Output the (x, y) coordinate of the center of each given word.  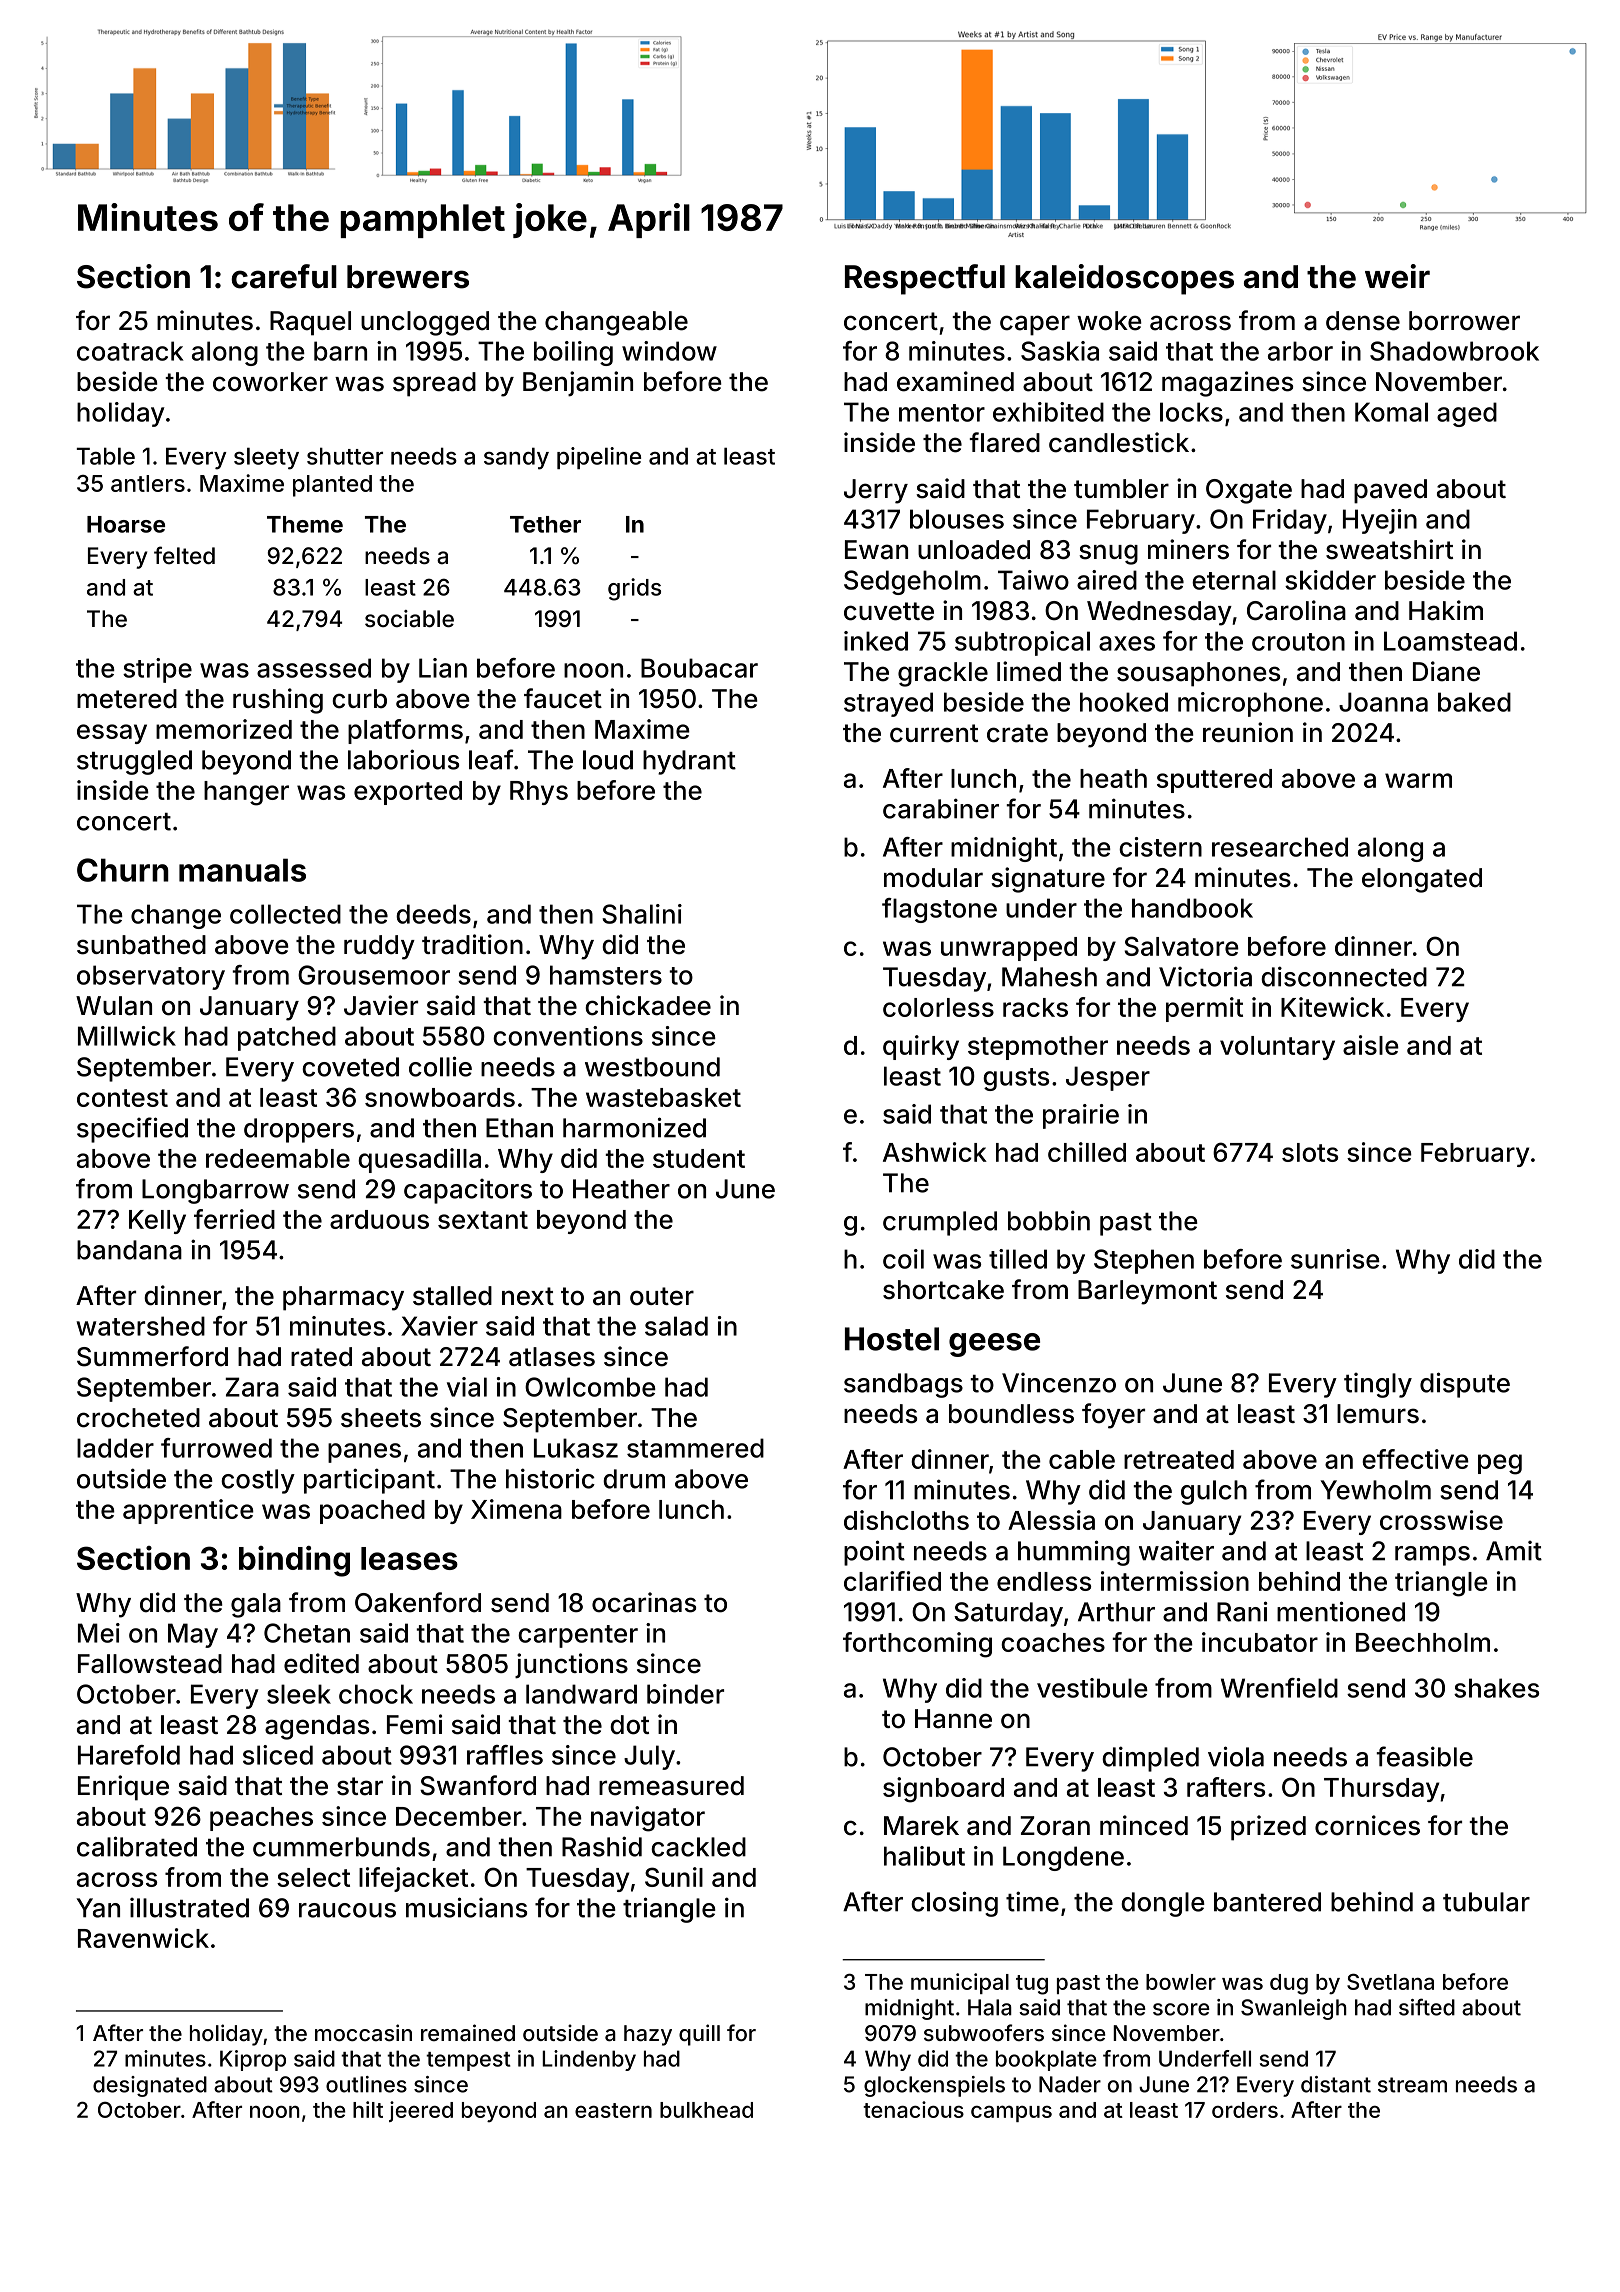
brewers (408, 277)
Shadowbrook (1454, 351)
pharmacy (343, 1298)
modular (933, 878)
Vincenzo (1059, 1383)
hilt (368, 2109)
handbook (1192, 908)
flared (1004, 442)
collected (285, 914)
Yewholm (1376, 1490)
